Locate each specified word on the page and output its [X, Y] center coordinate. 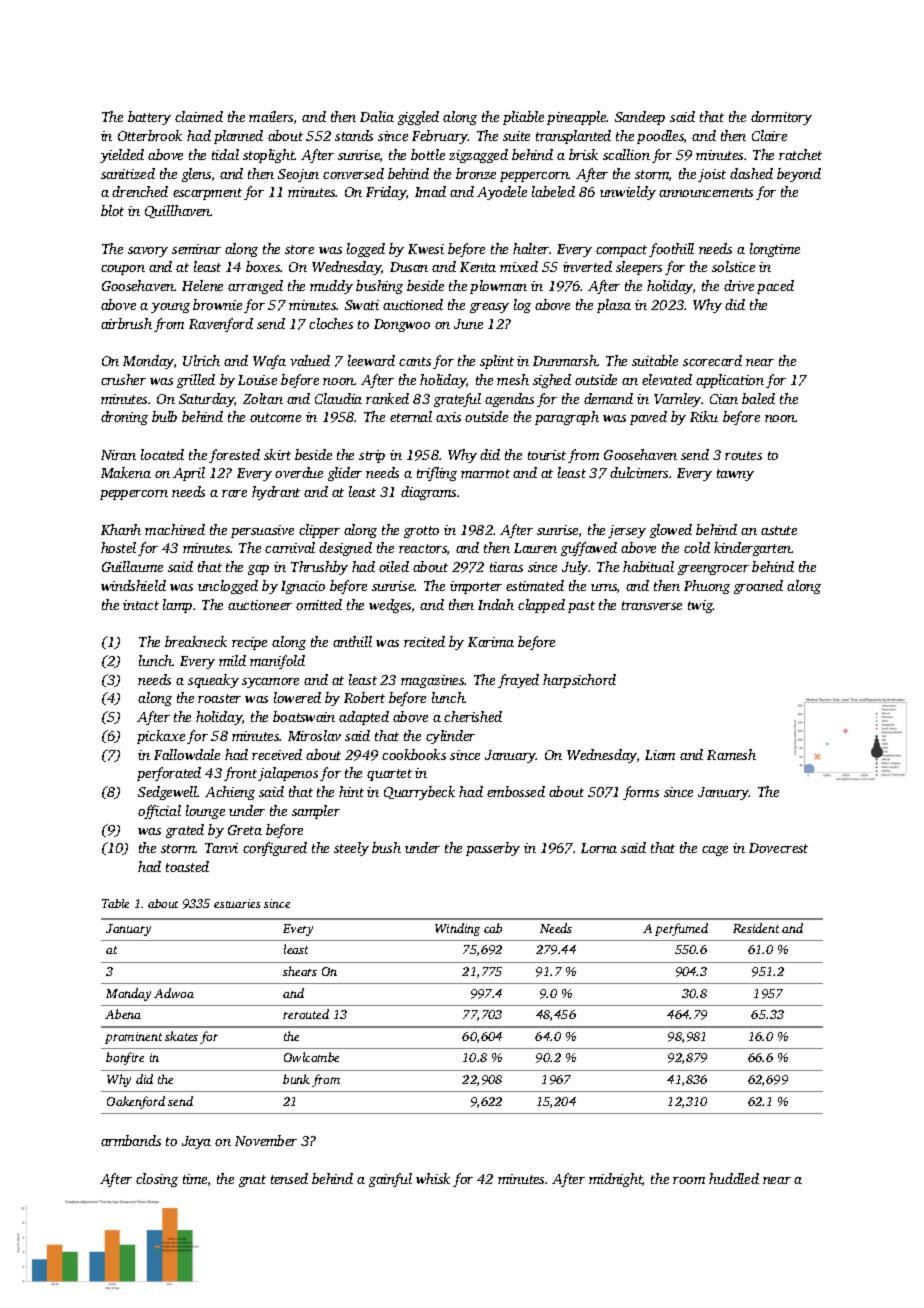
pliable [523, 118]
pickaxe [161, 737]
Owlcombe [311, 1057]
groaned [758, 587]
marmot [485, 473]
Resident [756, 928]
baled [758, 398]
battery [149, 118]
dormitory [781, 118]
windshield [133, 585]
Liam [660, 755]
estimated [535, 585]
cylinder [450, 737]
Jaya [196, 1142]
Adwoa [174, 993]
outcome [275, 417]
